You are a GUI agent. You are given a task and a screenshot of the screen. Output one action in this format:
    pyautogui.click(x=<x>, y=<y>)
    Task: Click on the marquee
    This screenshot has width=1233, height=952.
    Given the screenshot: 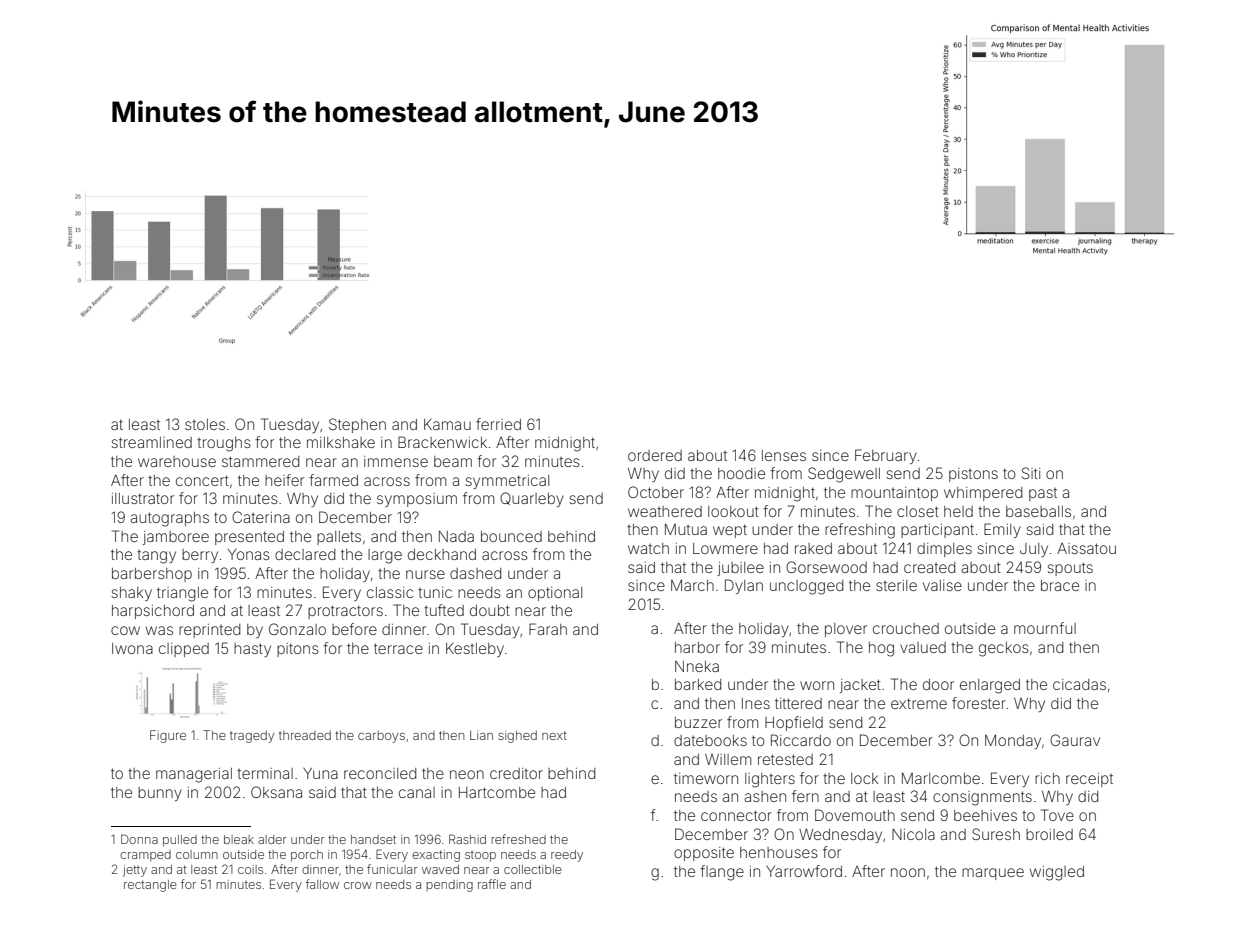 What is the action you would take?
    pyautogui.click(x=993, y=874)
